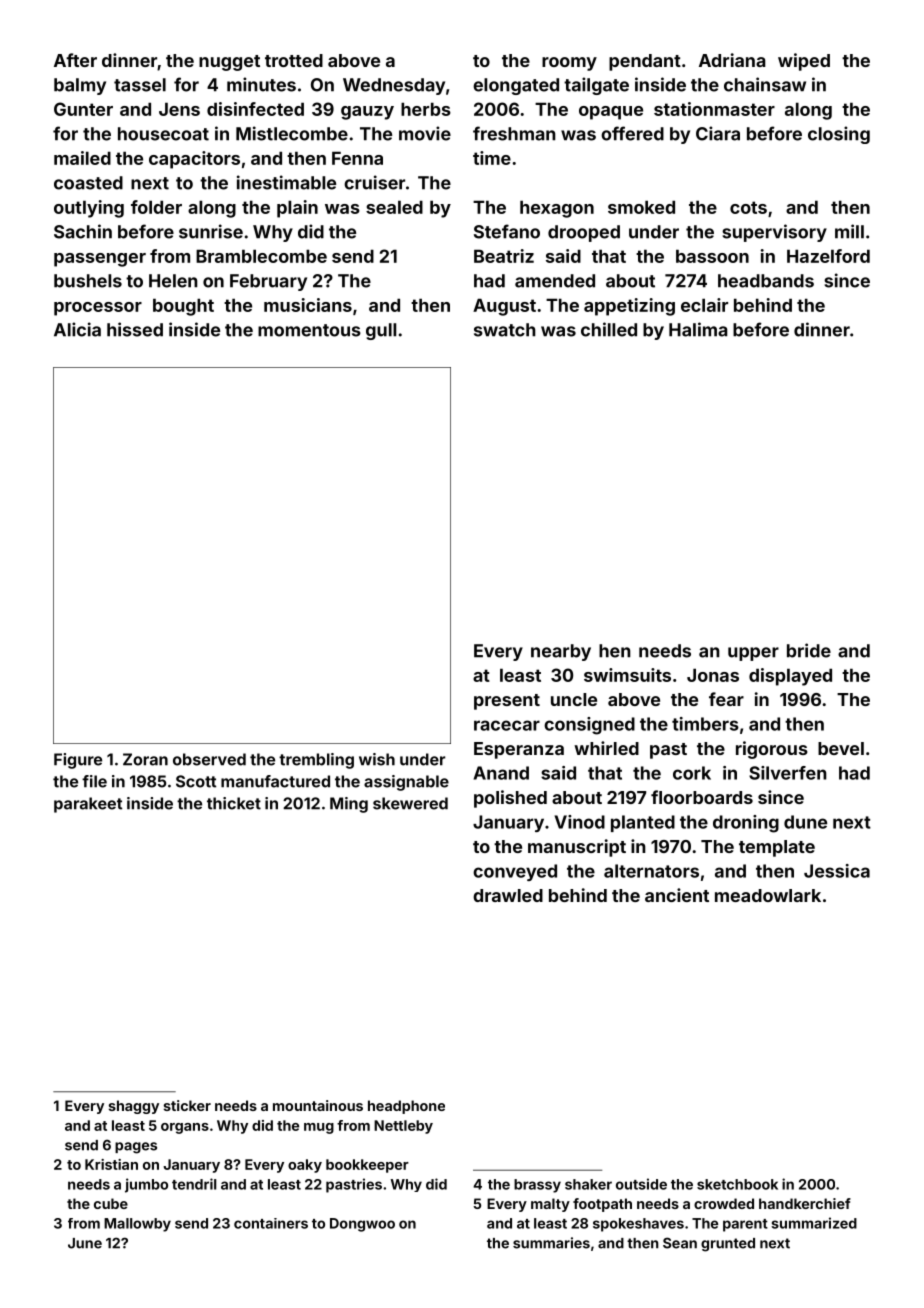 The height and width of the screenshot is (1308, 924). Describe the element at coordinates (698, 329) in the screenshot. I see `Halima` at that location.
